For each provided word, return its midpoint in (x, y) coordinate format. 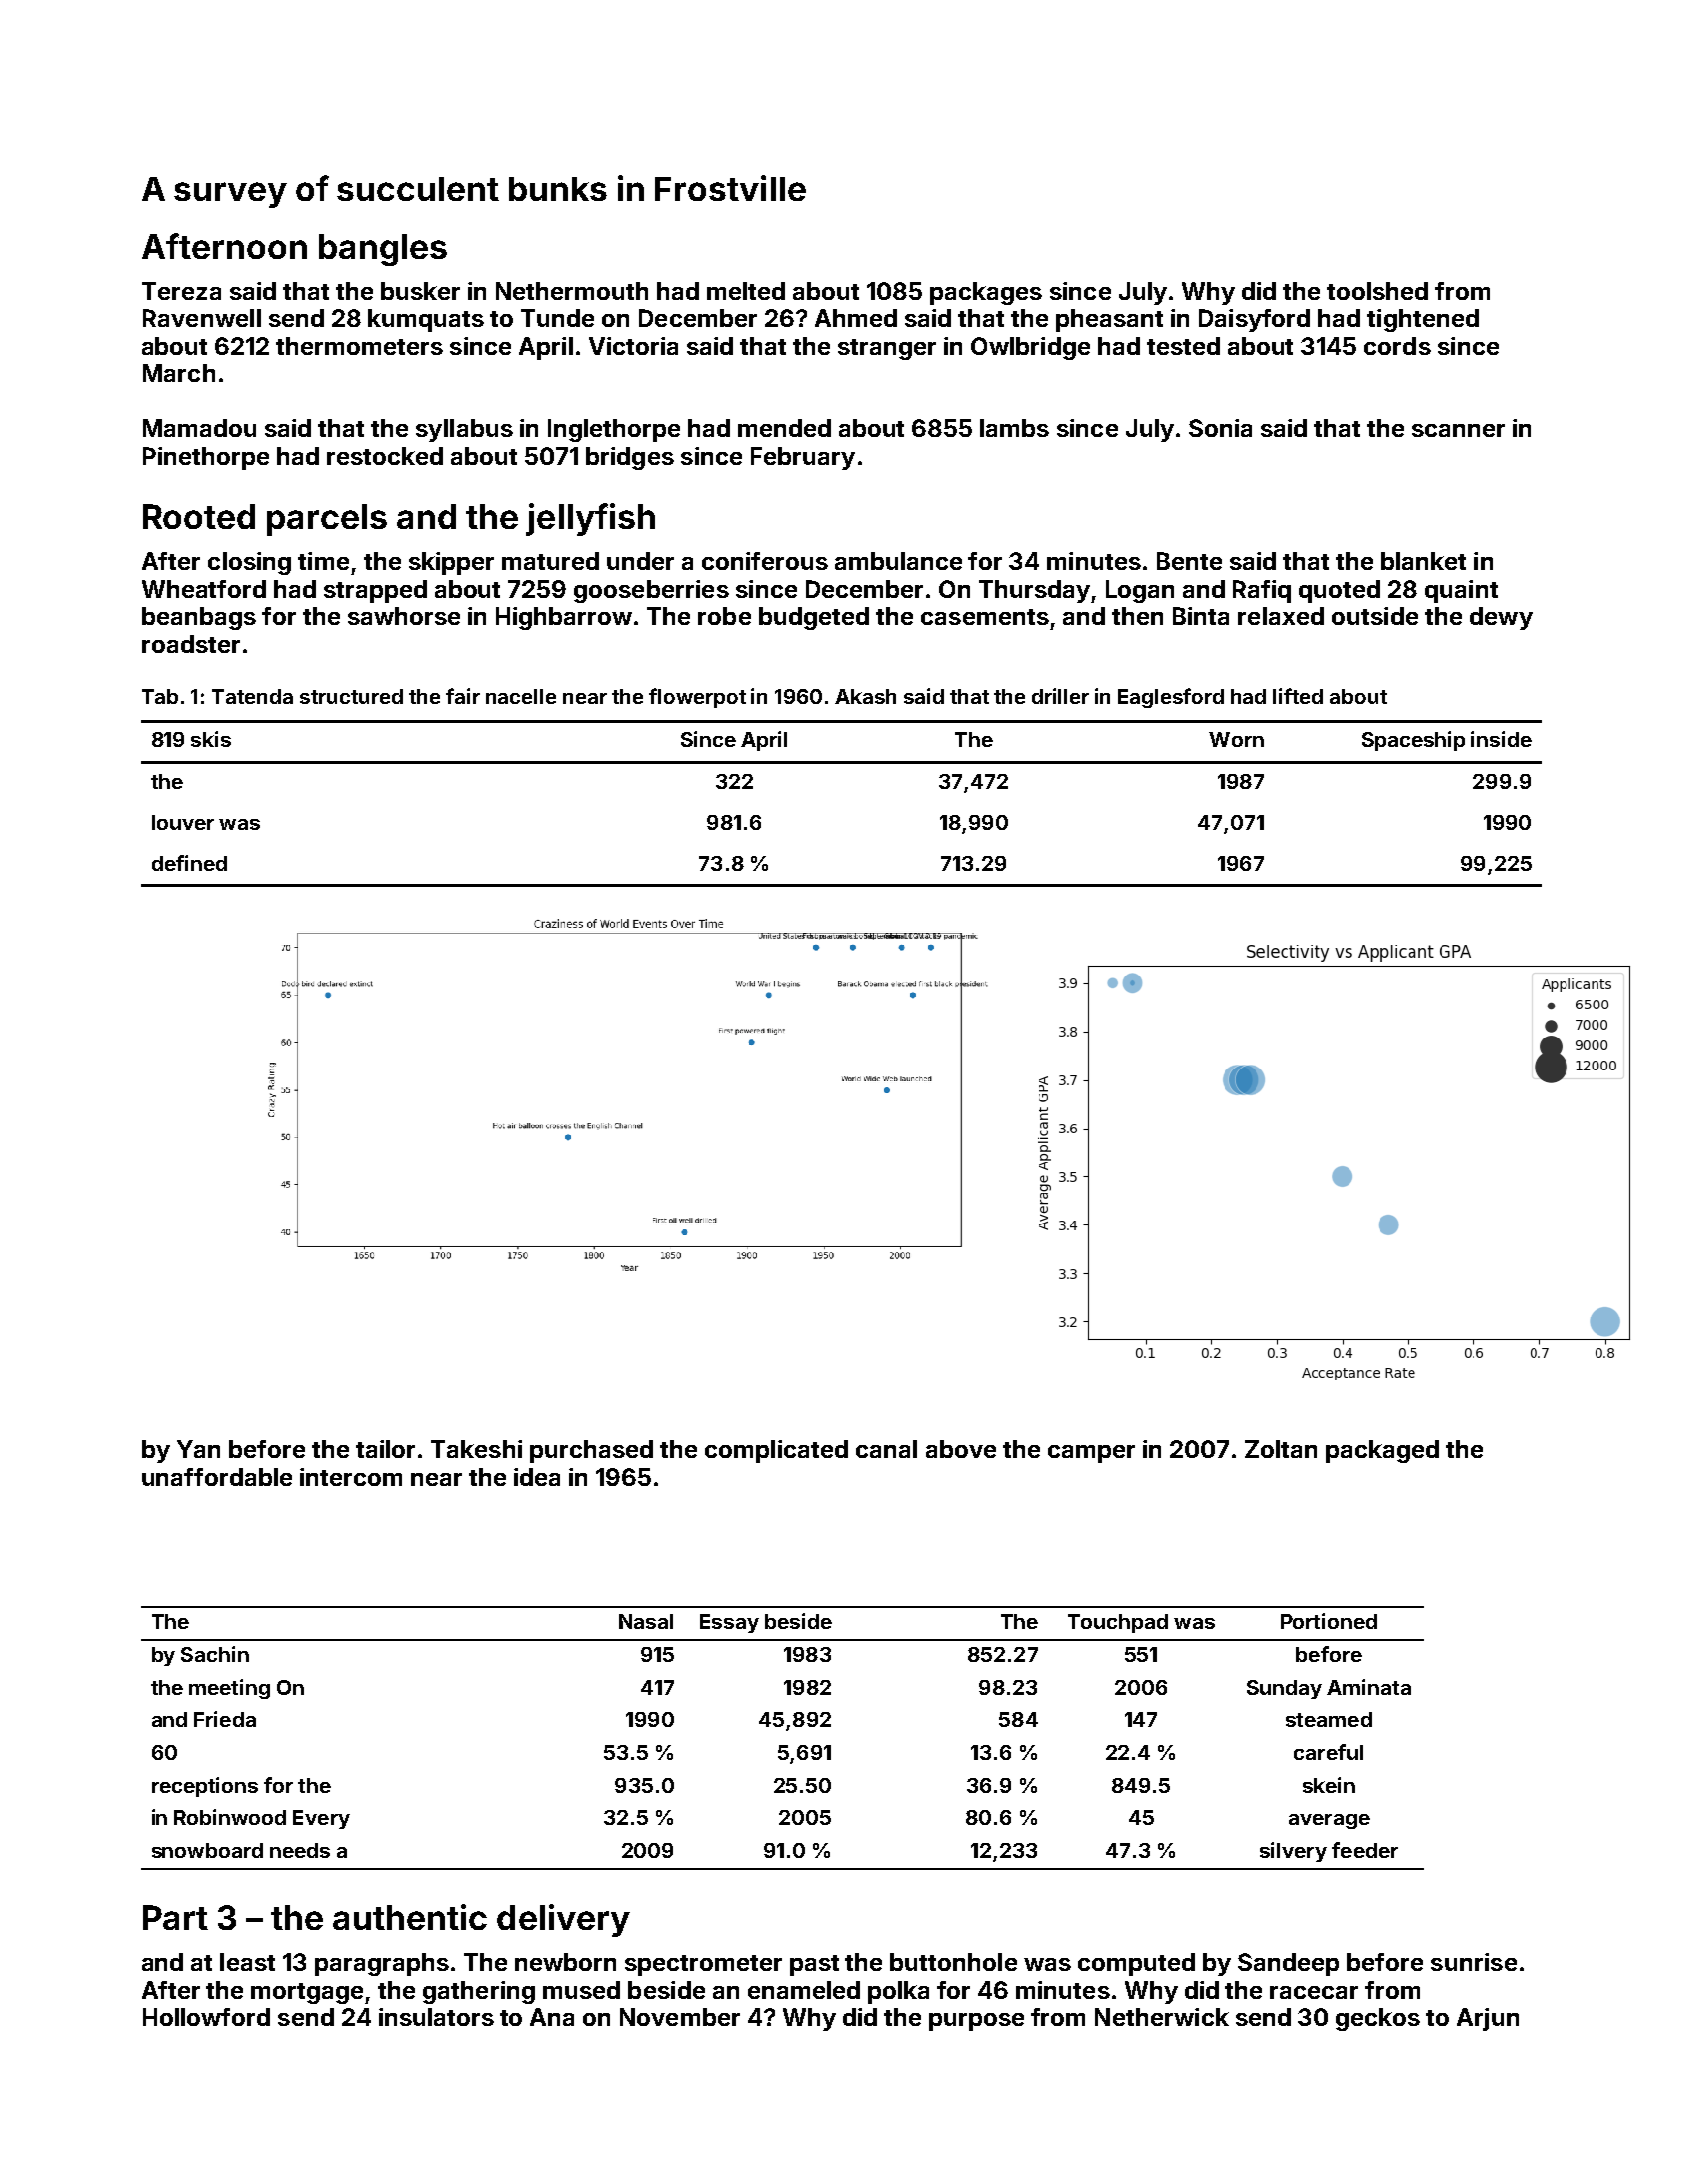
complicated (776, 1451)
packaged (1382, 1451)
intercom (351, 1477)
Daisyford (1254, 320)
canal (886, 1449)
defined (189, 863)
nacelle (521, 696)
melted (746, 291)
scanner (1458, 430)
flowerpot (697, 698)
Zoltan (1281, 1449)
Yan (198, 1449)
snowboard (207, 1850)
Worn (1236, 739)
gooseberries (651, 591)
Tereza (181, 291)
